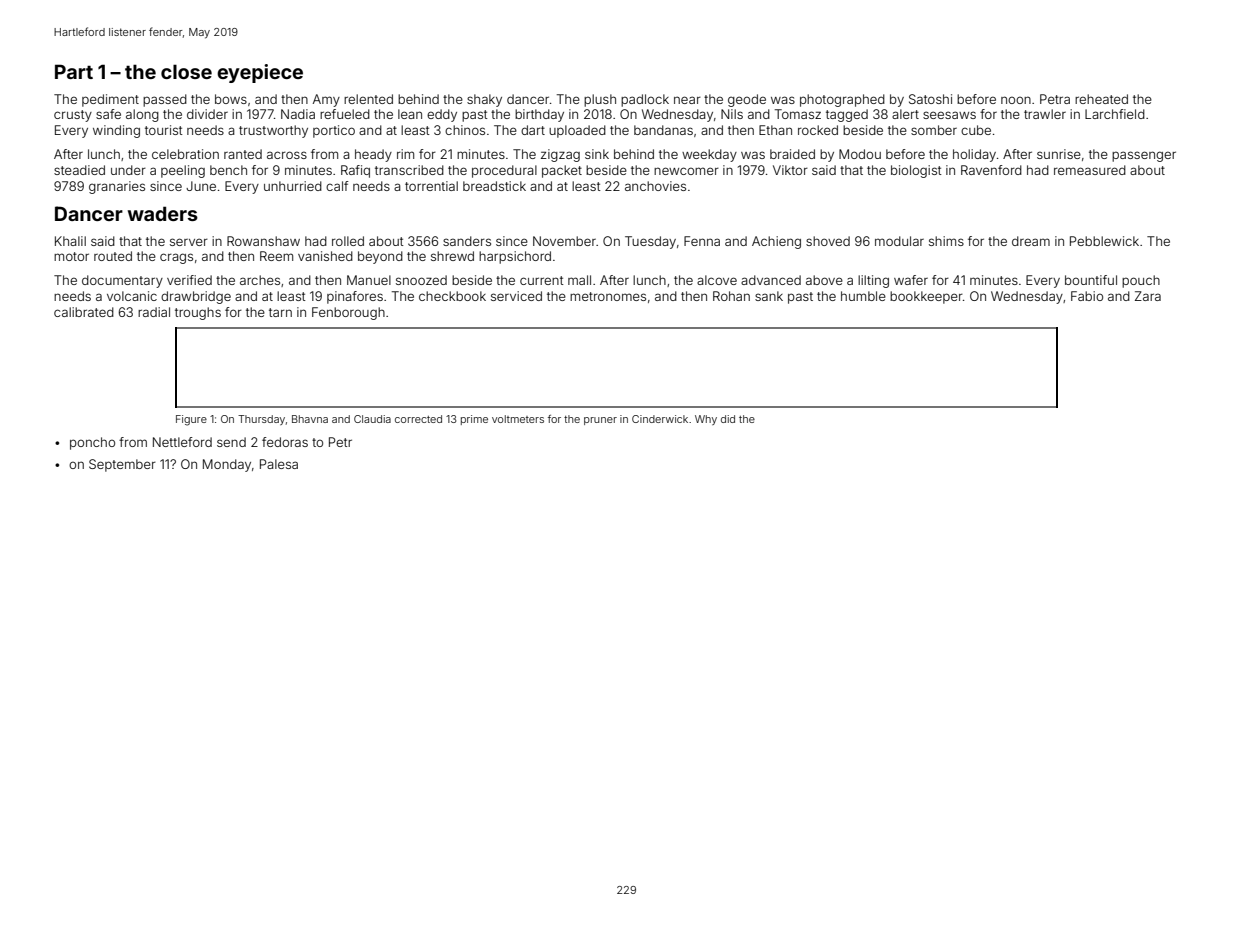  I want to click on Palesa, so click(279, 464).
